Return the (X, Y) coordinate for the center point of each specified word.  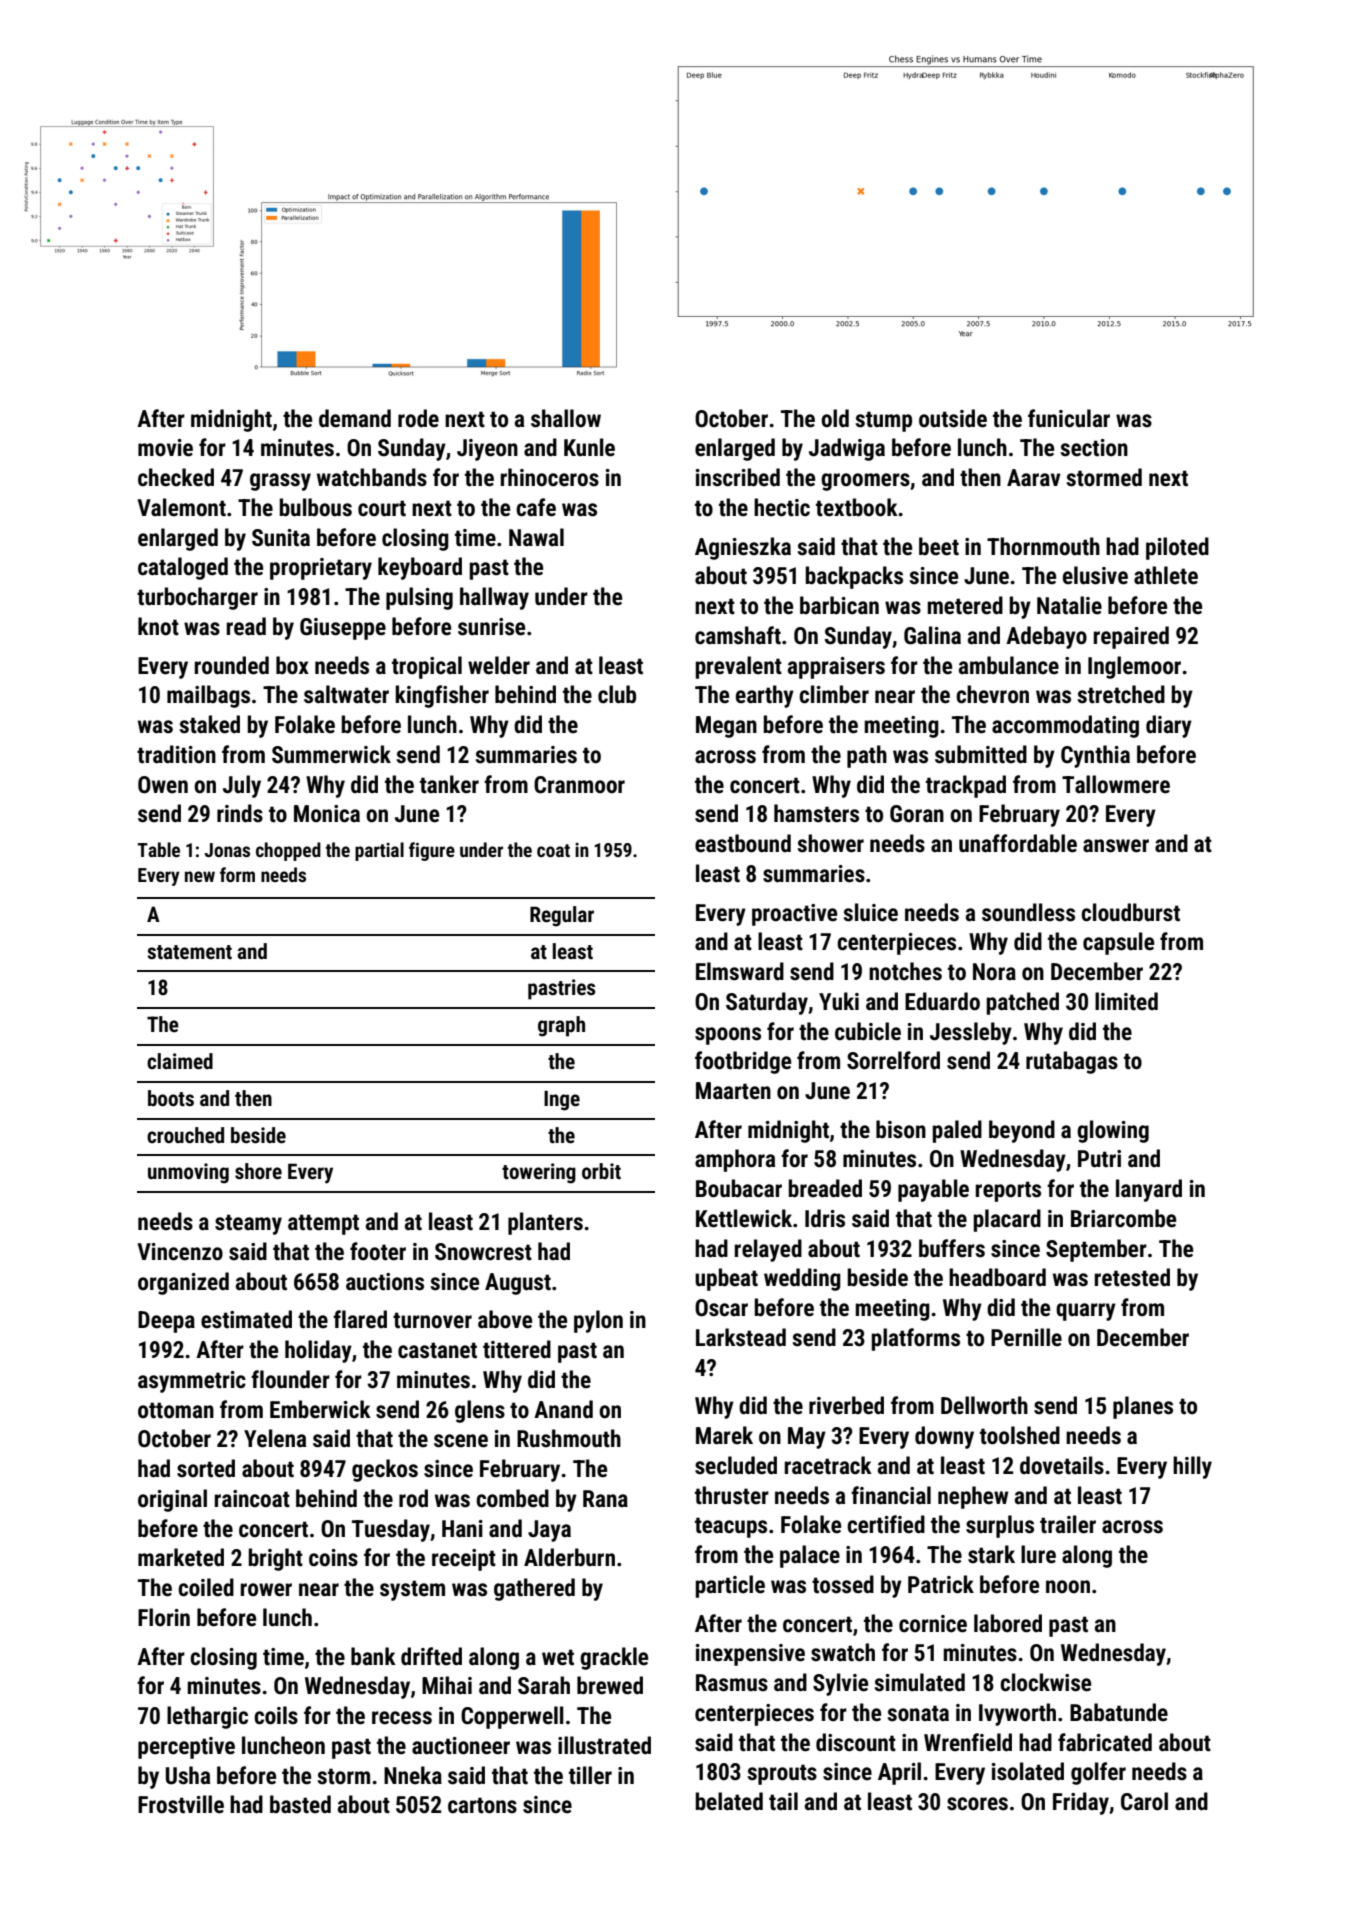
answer (1116, 846)
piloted (1177, 548)
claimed (180, 1061)
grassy (280, 482)
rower (266, 1590)
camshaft (738, 635)
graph (561, 1026)
